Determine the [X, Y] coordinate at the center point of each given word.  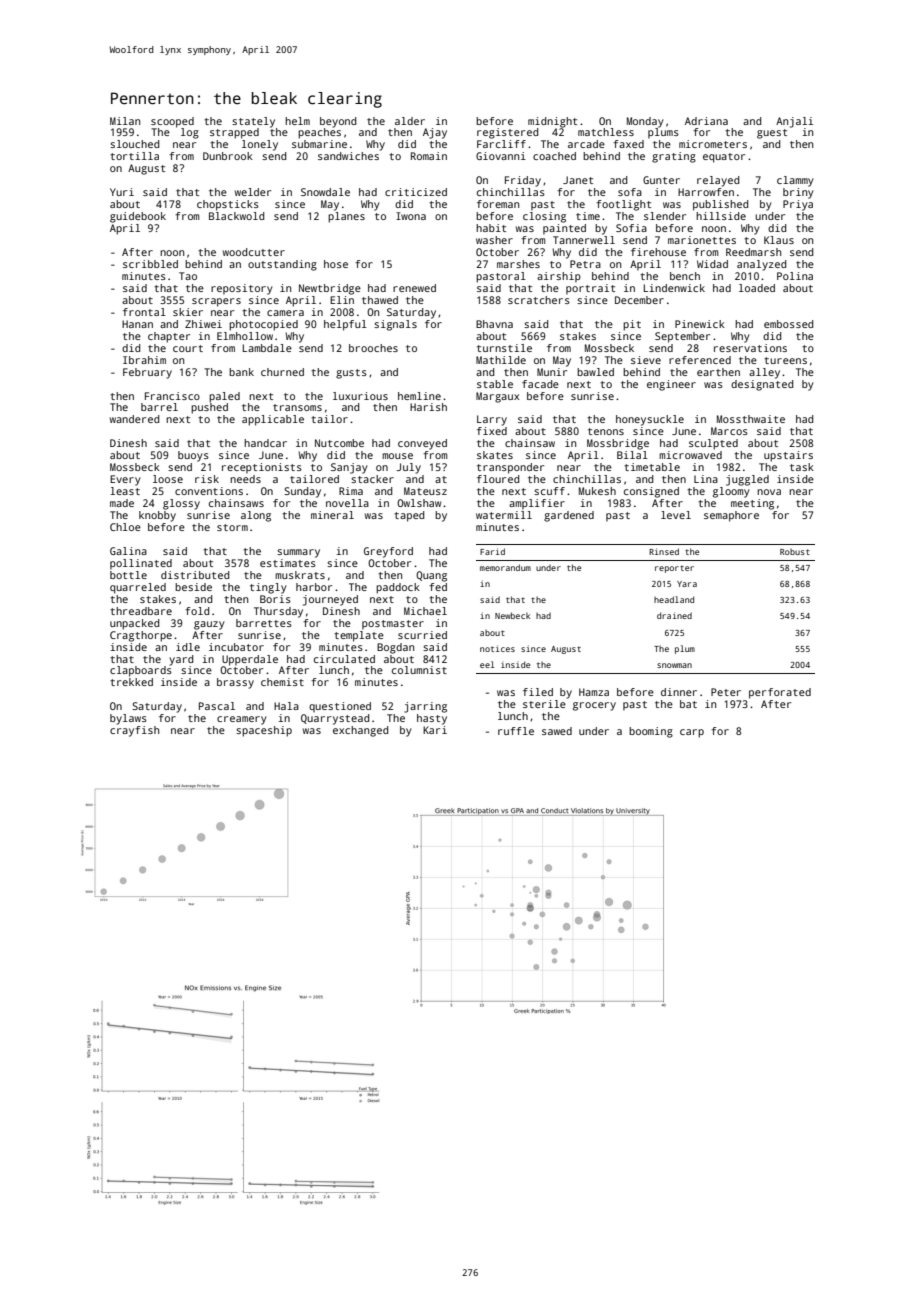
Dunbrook [228, 156]
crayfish [134, 731]
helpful [345, 325]
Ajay [435, 133]
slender [665, 216]
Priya [798, 205]
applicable [273, 420]
